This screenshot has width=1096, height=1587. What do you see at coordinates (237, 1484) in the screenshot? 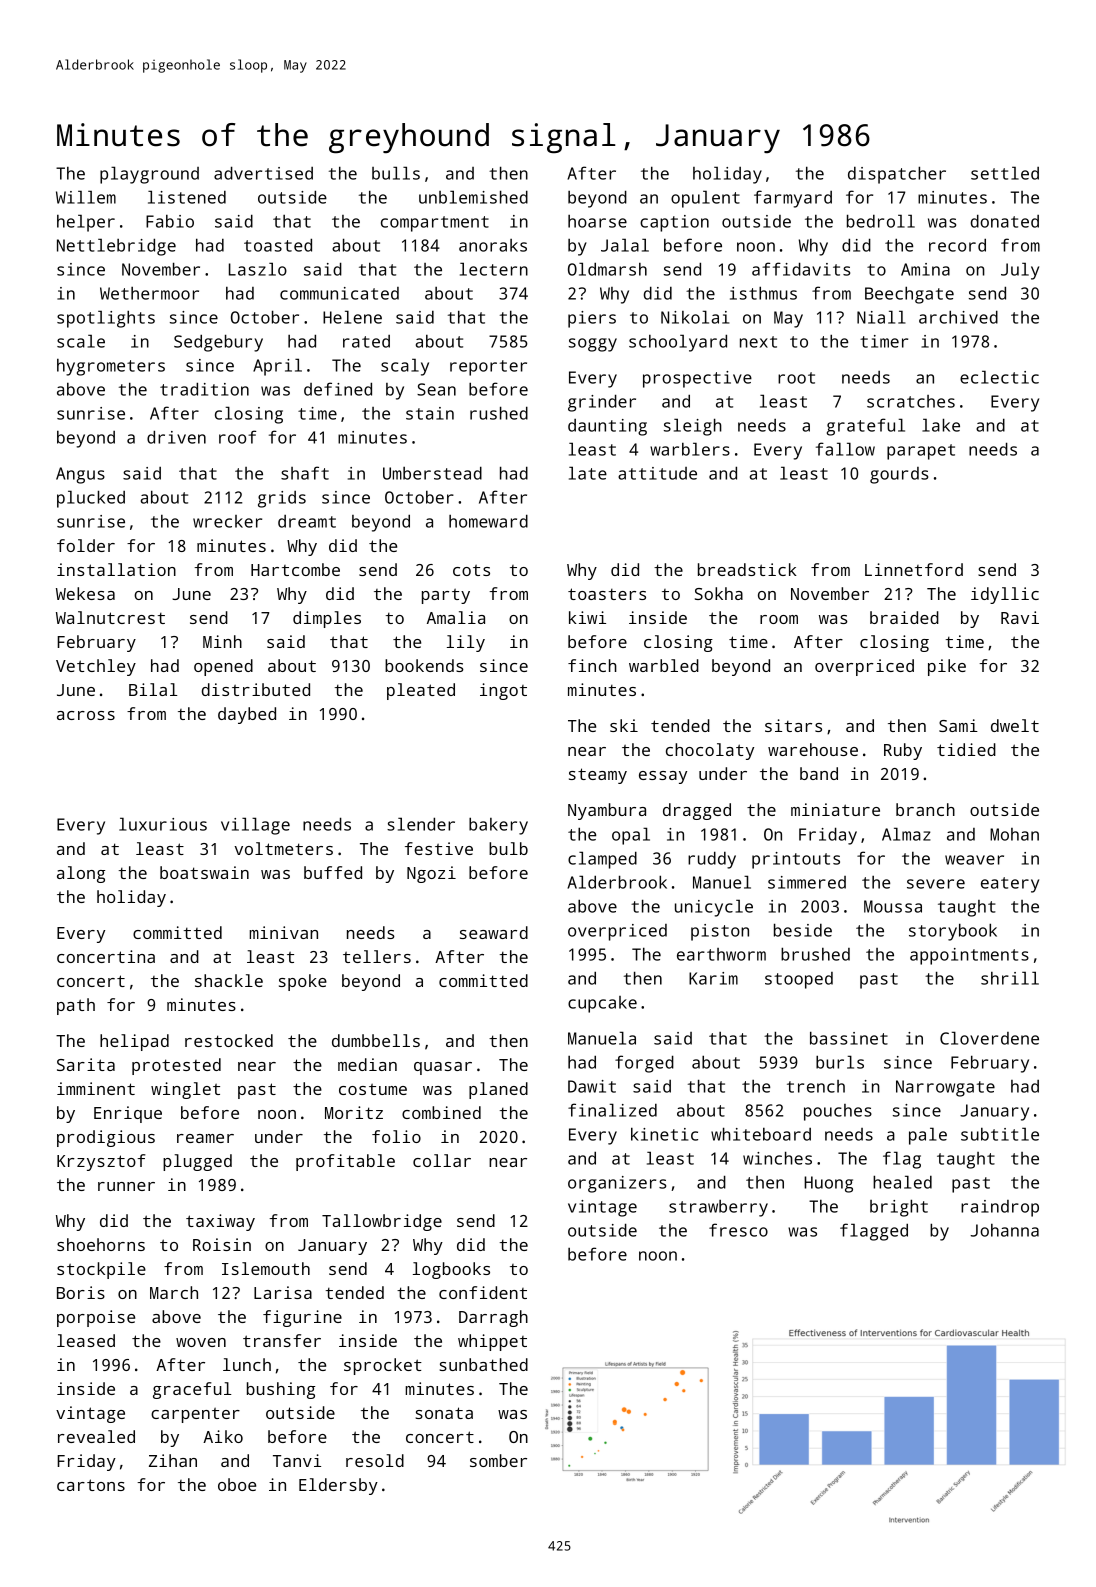
I see `oboe` at bounding box center [237, 1484].
